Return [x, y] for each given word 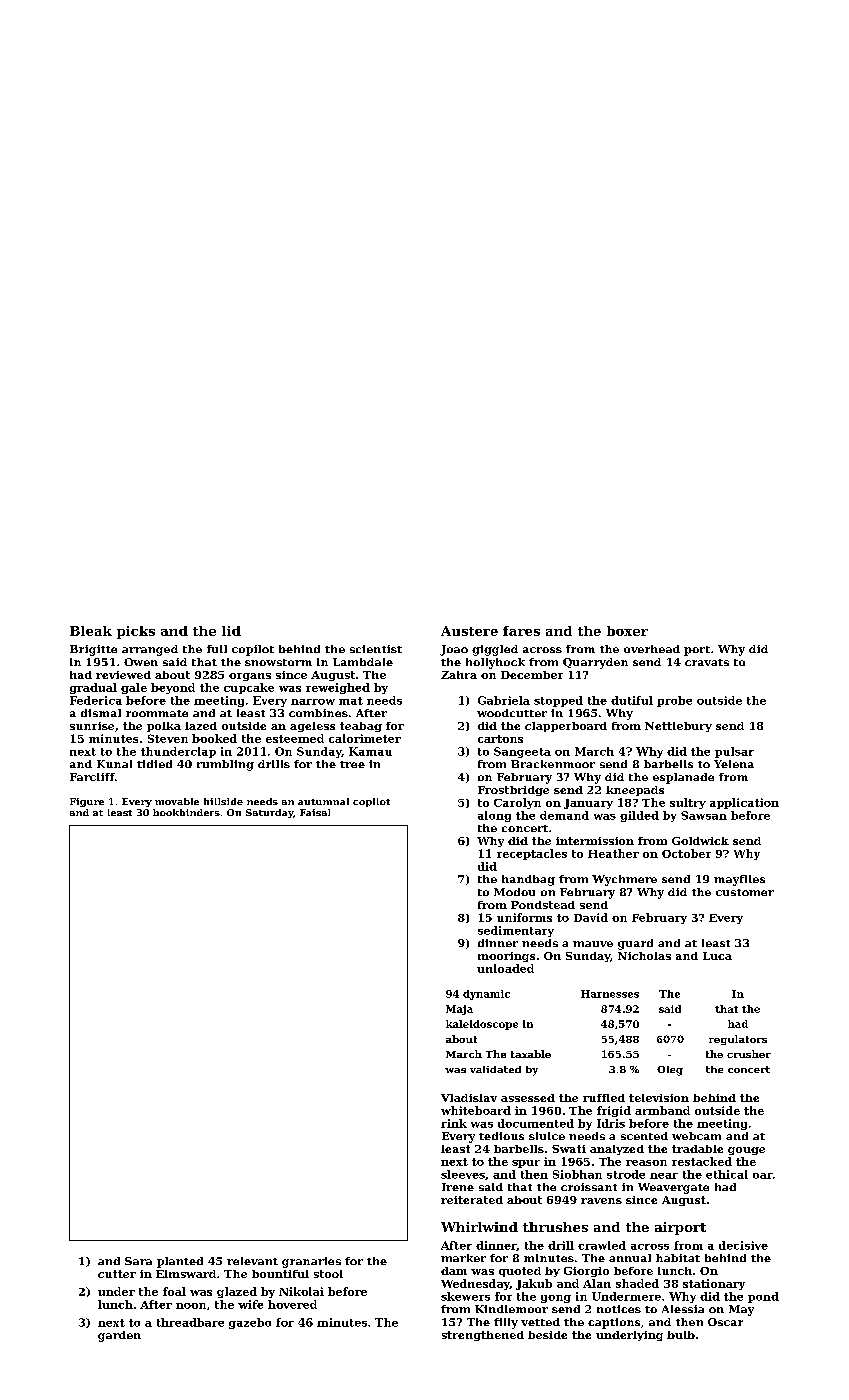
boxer [627, 631]
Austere [469, 631]
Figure [87, 802]
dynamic [486, 995]
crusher [749, 1054]
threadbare [190, 1322]
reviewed [123, 675]
